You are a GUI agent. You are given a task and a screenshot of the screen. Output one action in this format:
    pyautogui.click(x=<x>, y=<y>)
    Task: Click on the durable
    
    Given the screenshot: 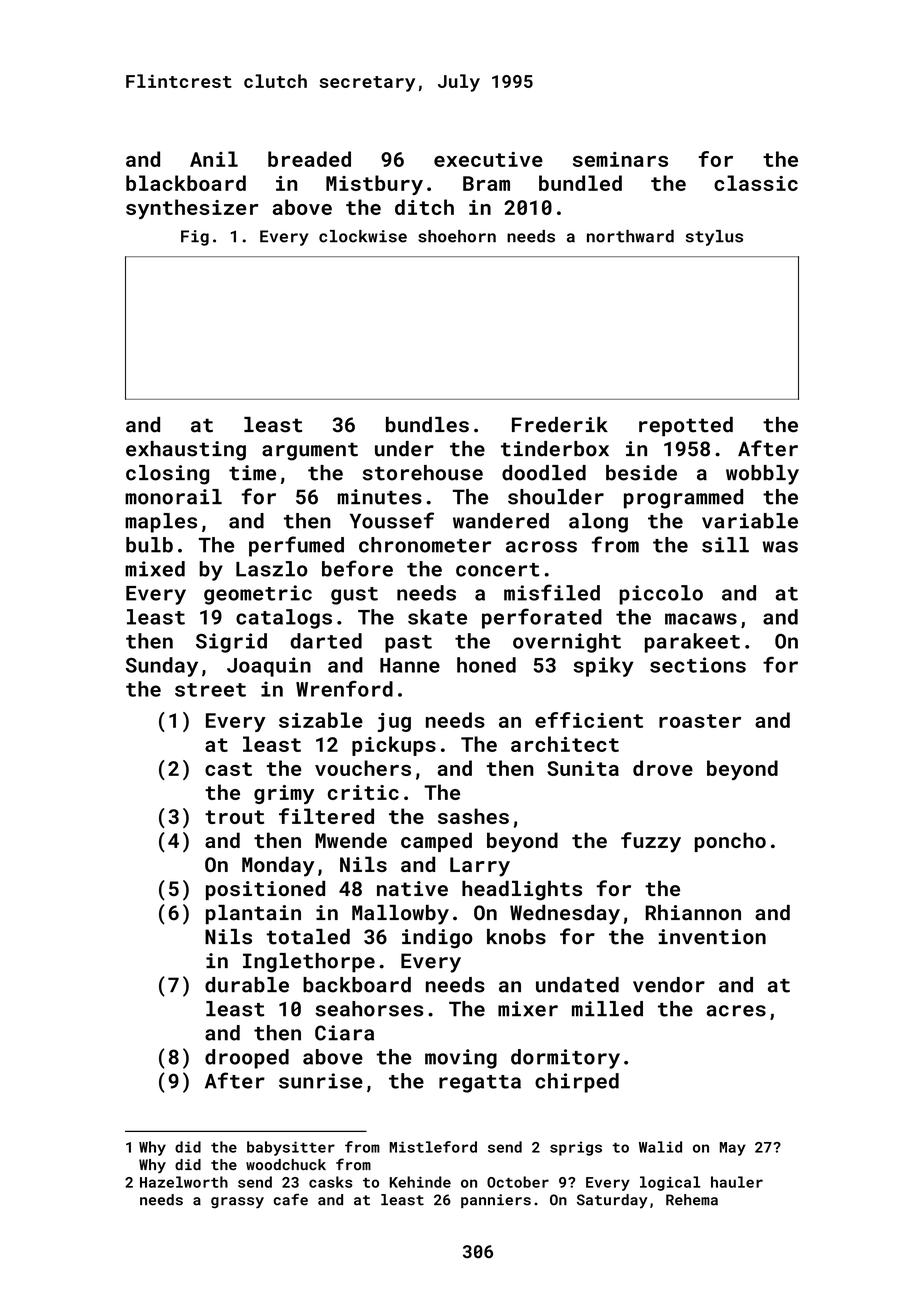 What is the action you would take?
    pyautogui.click(x=247, y=985)
